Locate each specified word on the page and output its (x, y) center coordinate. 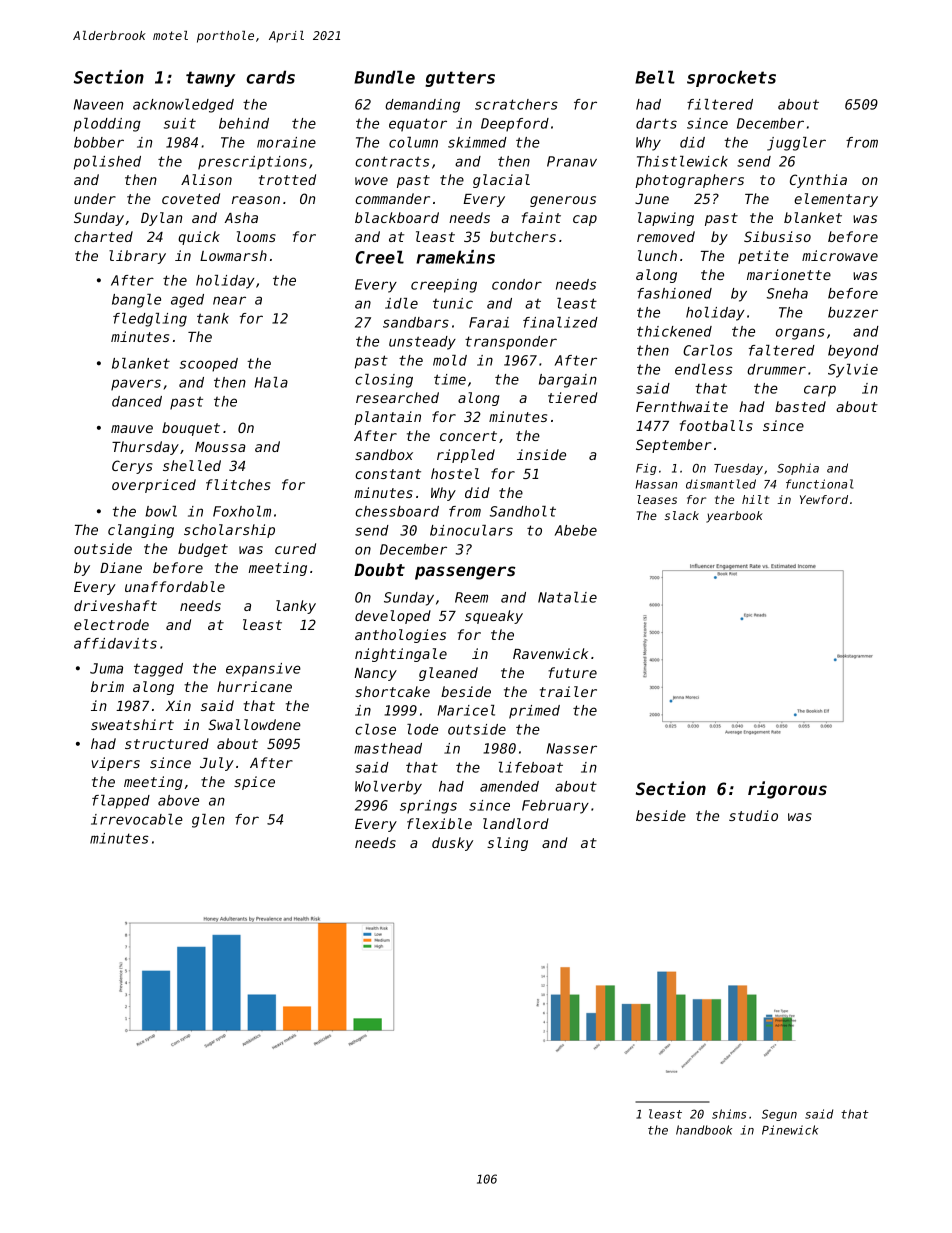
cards (271, 77)
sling (507, 844)
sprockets (731, 78)
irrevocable (137, 819)
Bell (655, 77)
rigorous (787, 790)
